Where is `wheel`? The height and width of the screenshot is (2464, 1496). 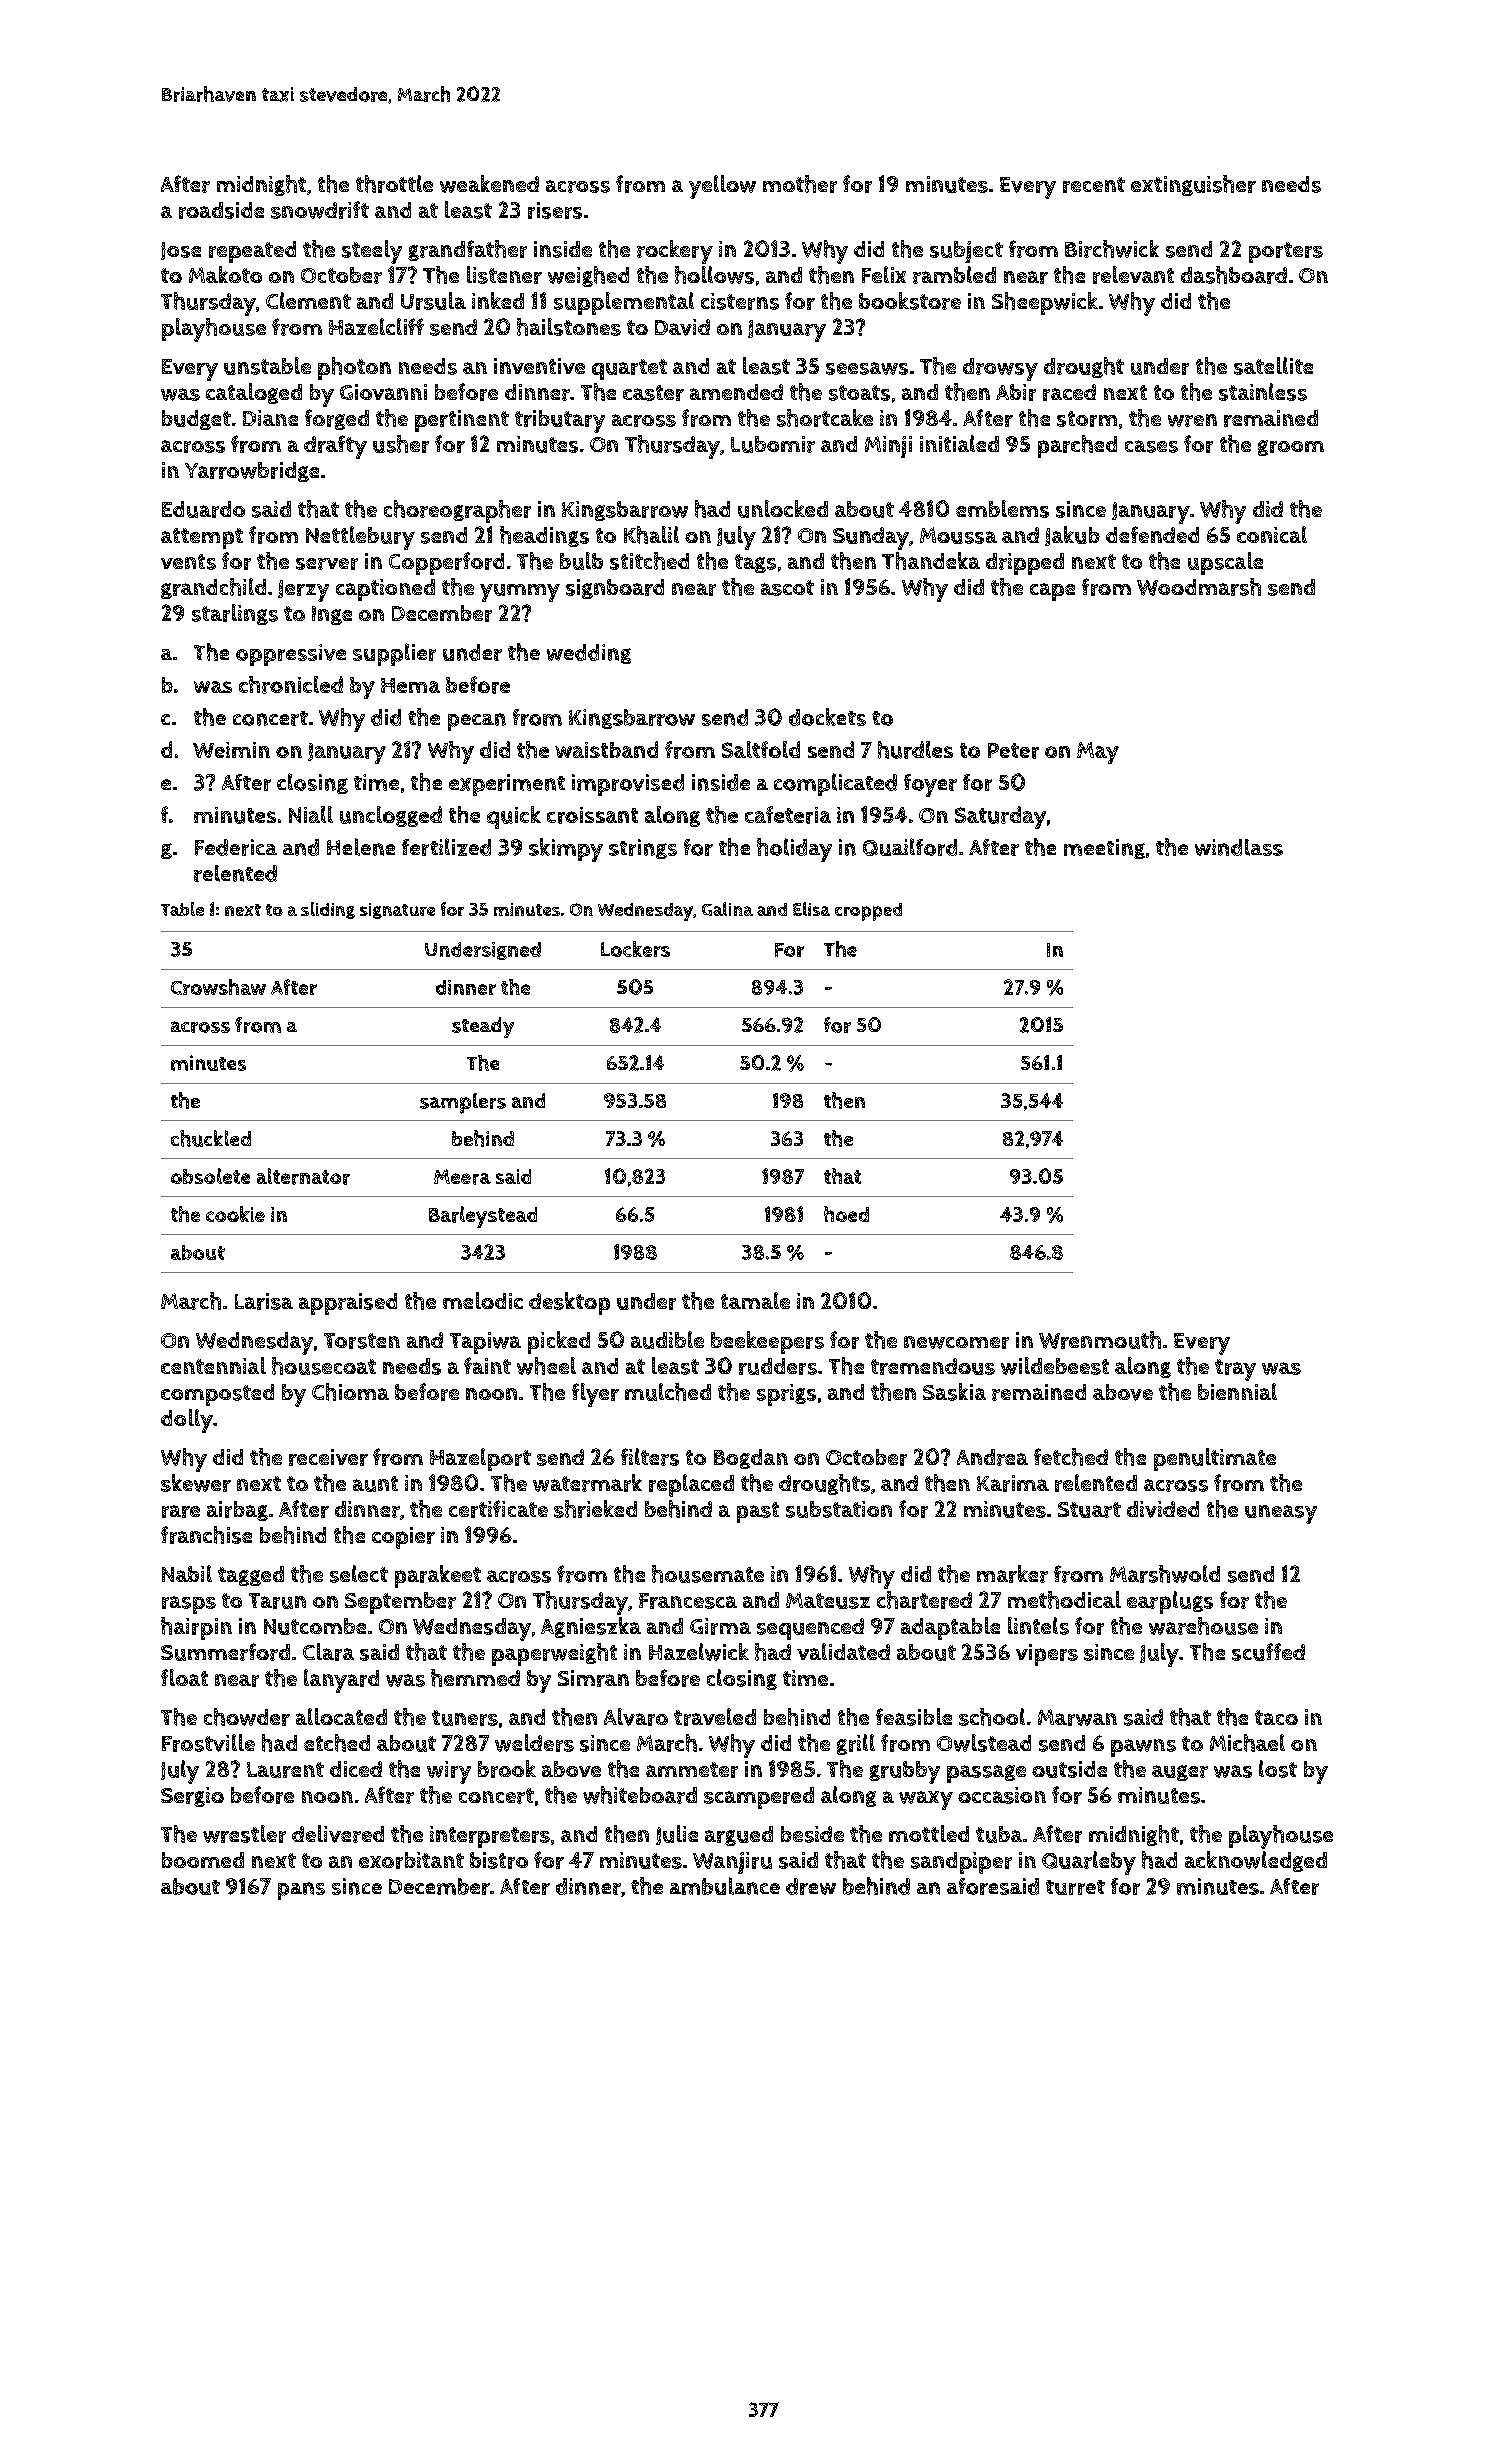 wheel is located at coordinates (546, 1366).
